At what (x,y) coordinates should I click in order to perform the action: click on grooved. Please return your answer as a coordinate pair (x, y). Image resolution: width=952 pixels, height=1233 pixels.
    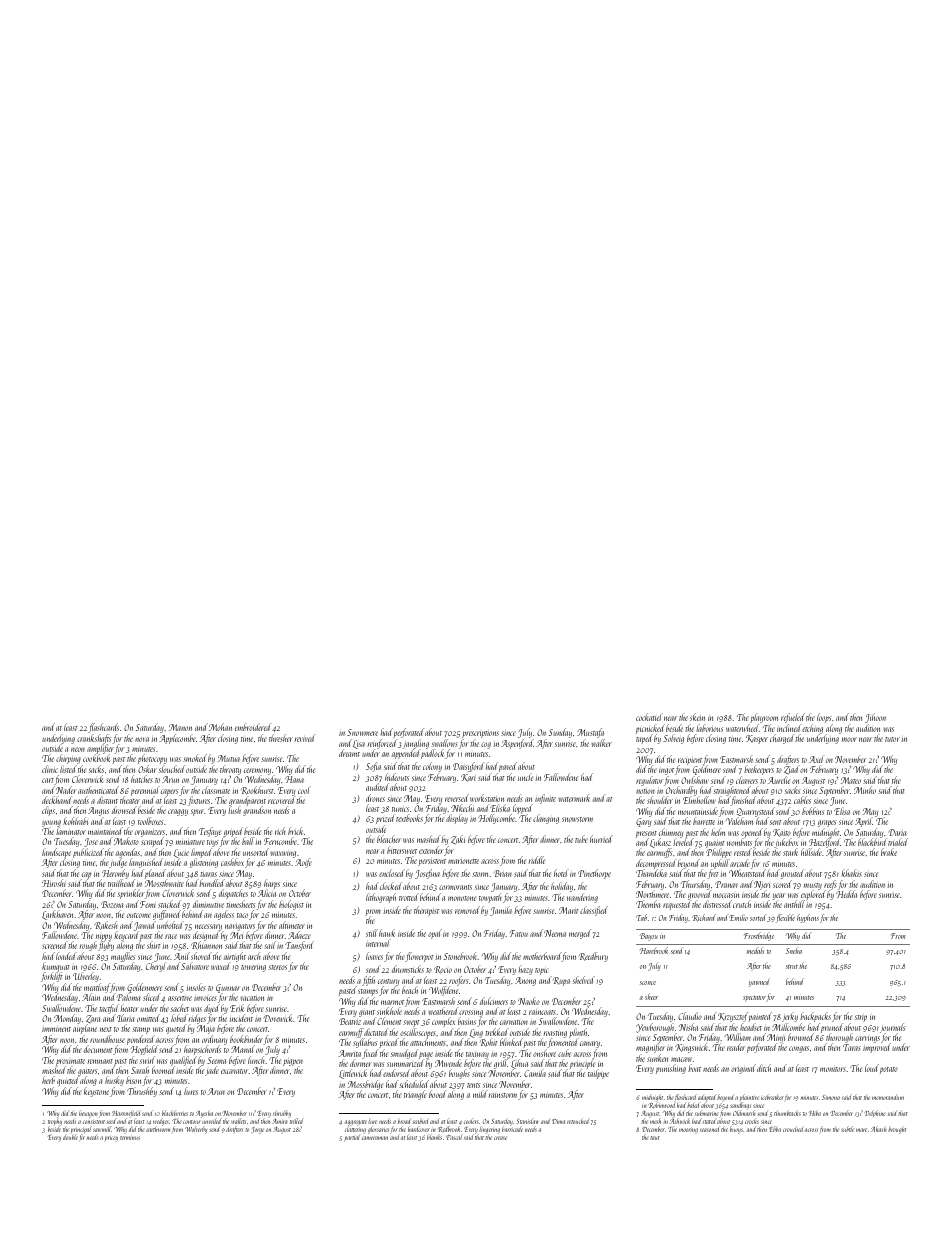
    Looking at the image, I should click on (700, 895).
